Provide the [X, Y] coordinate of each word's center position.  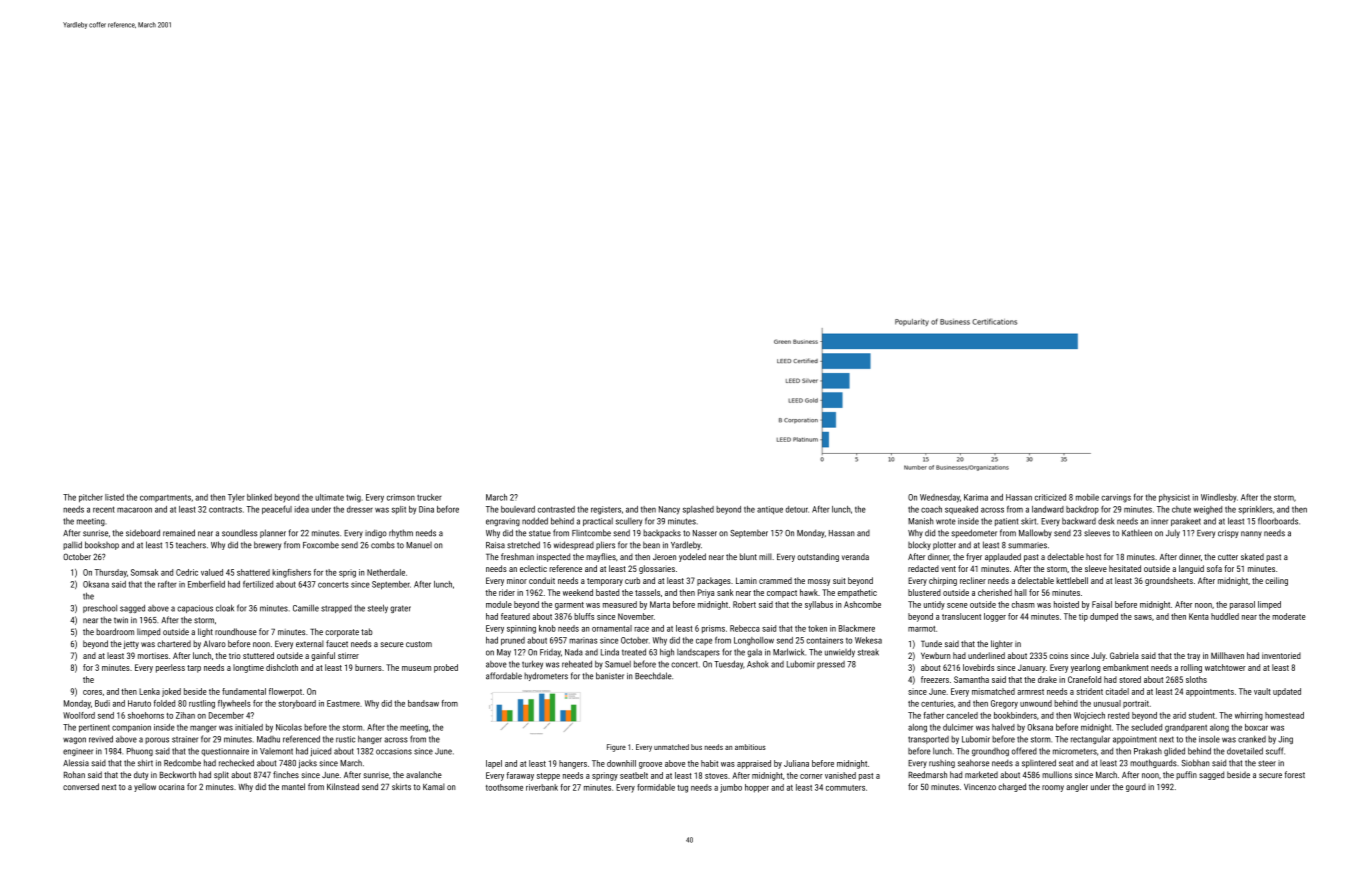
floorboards [1278, 521]
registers [606, 510]
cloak [225, 608]
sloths [1196, 679]
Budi [102, 703]
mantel [293, 786]
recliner [973, 580]
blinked [259, 497]
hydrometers [546, 676]
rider [507, 592]
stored [1130, 679]
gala [754, 653]
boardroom [115, 631]
